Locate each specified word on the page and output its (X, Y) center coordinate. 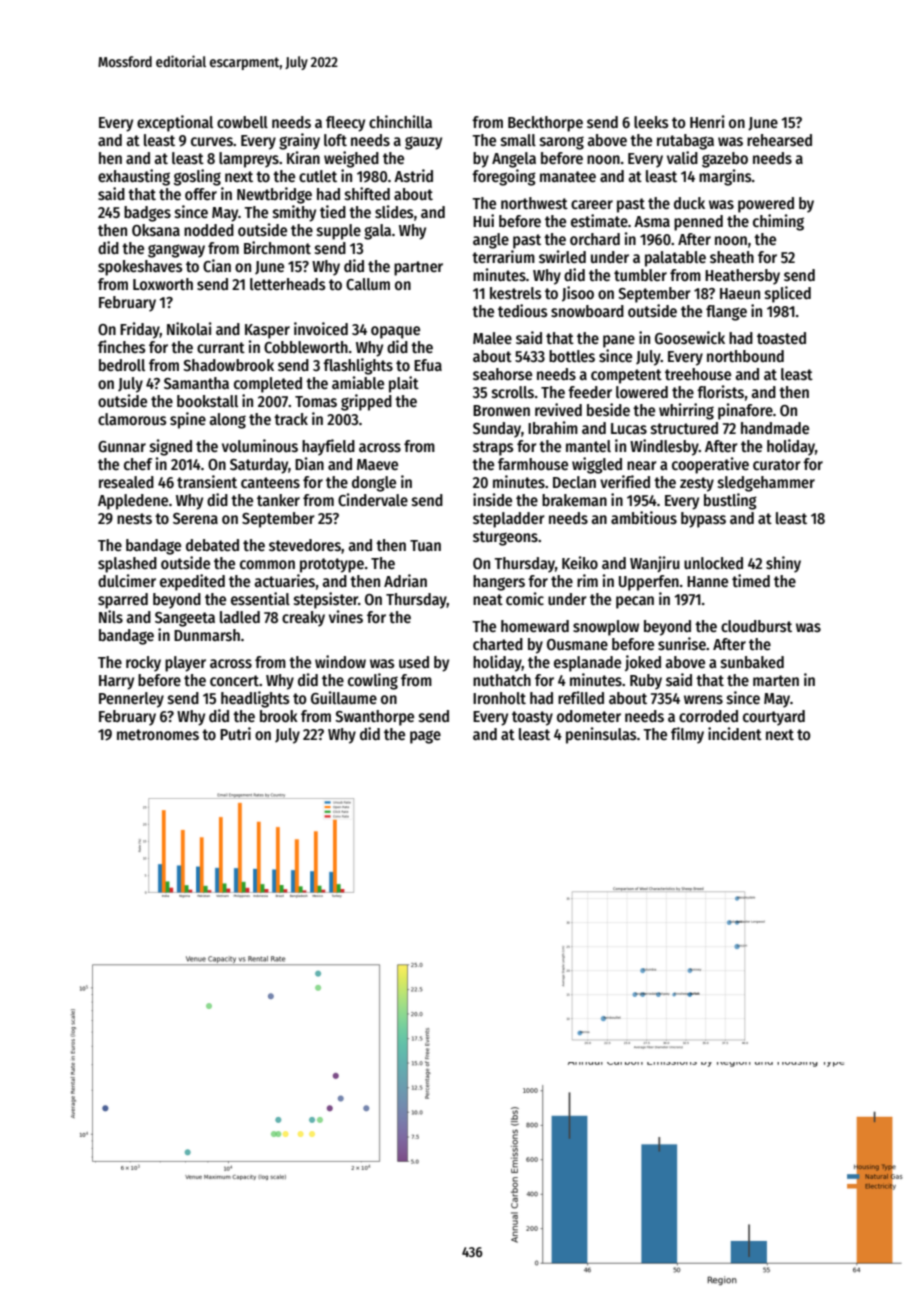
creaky (303, 619)
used (414, 662)
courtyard (774, 718)
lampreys (249, 160)
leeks (651, 122)
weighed (351, 159)
